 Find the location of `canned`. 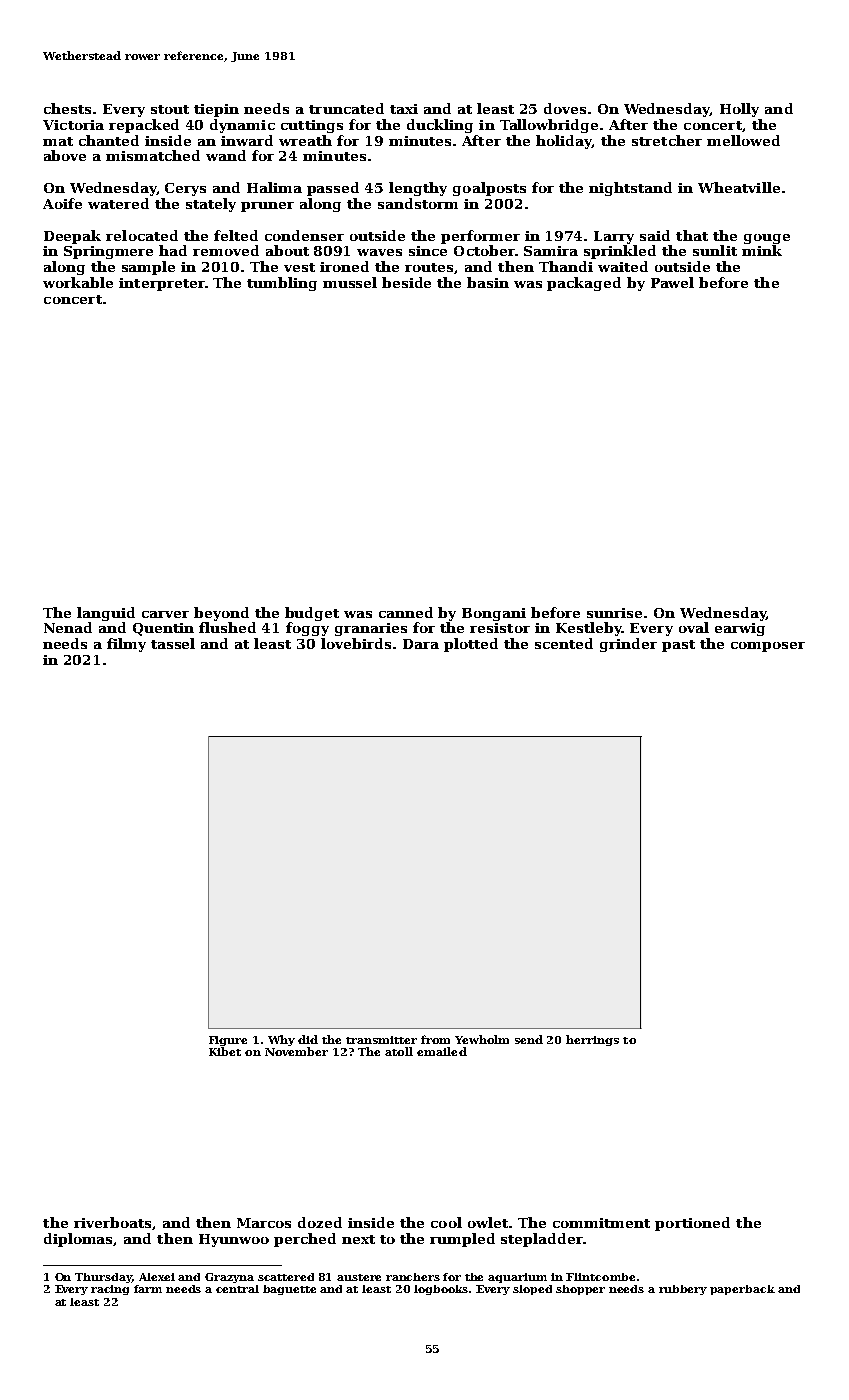

canned is located at coordinates (406, 612).
